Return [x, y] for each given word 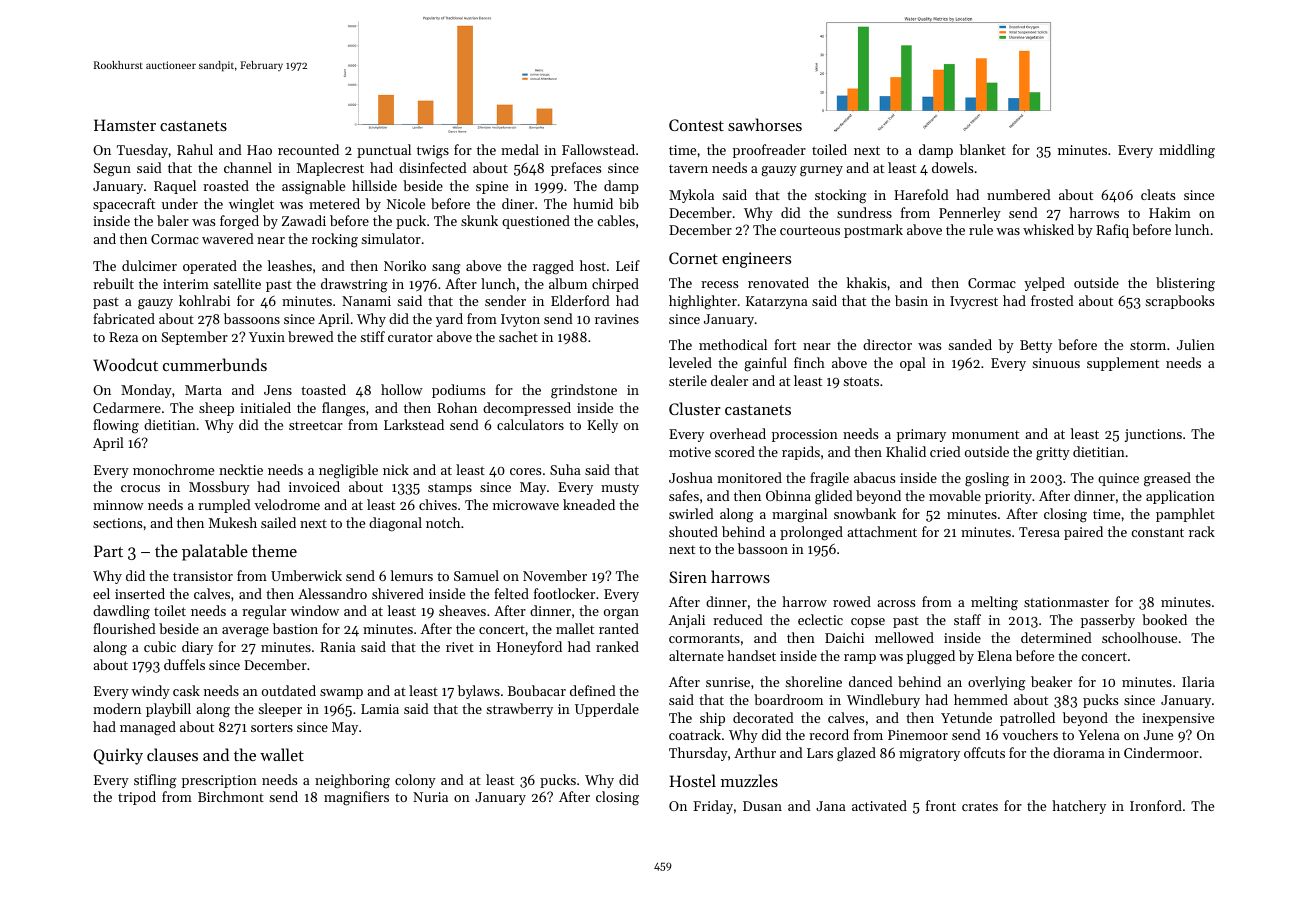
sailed [278, 522]
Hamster [125, 125]
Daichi [844, 637]
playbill [168, 710]
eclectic [820, 619]
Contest [696, 125]
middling [1187, 151]
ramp [860, 659]
